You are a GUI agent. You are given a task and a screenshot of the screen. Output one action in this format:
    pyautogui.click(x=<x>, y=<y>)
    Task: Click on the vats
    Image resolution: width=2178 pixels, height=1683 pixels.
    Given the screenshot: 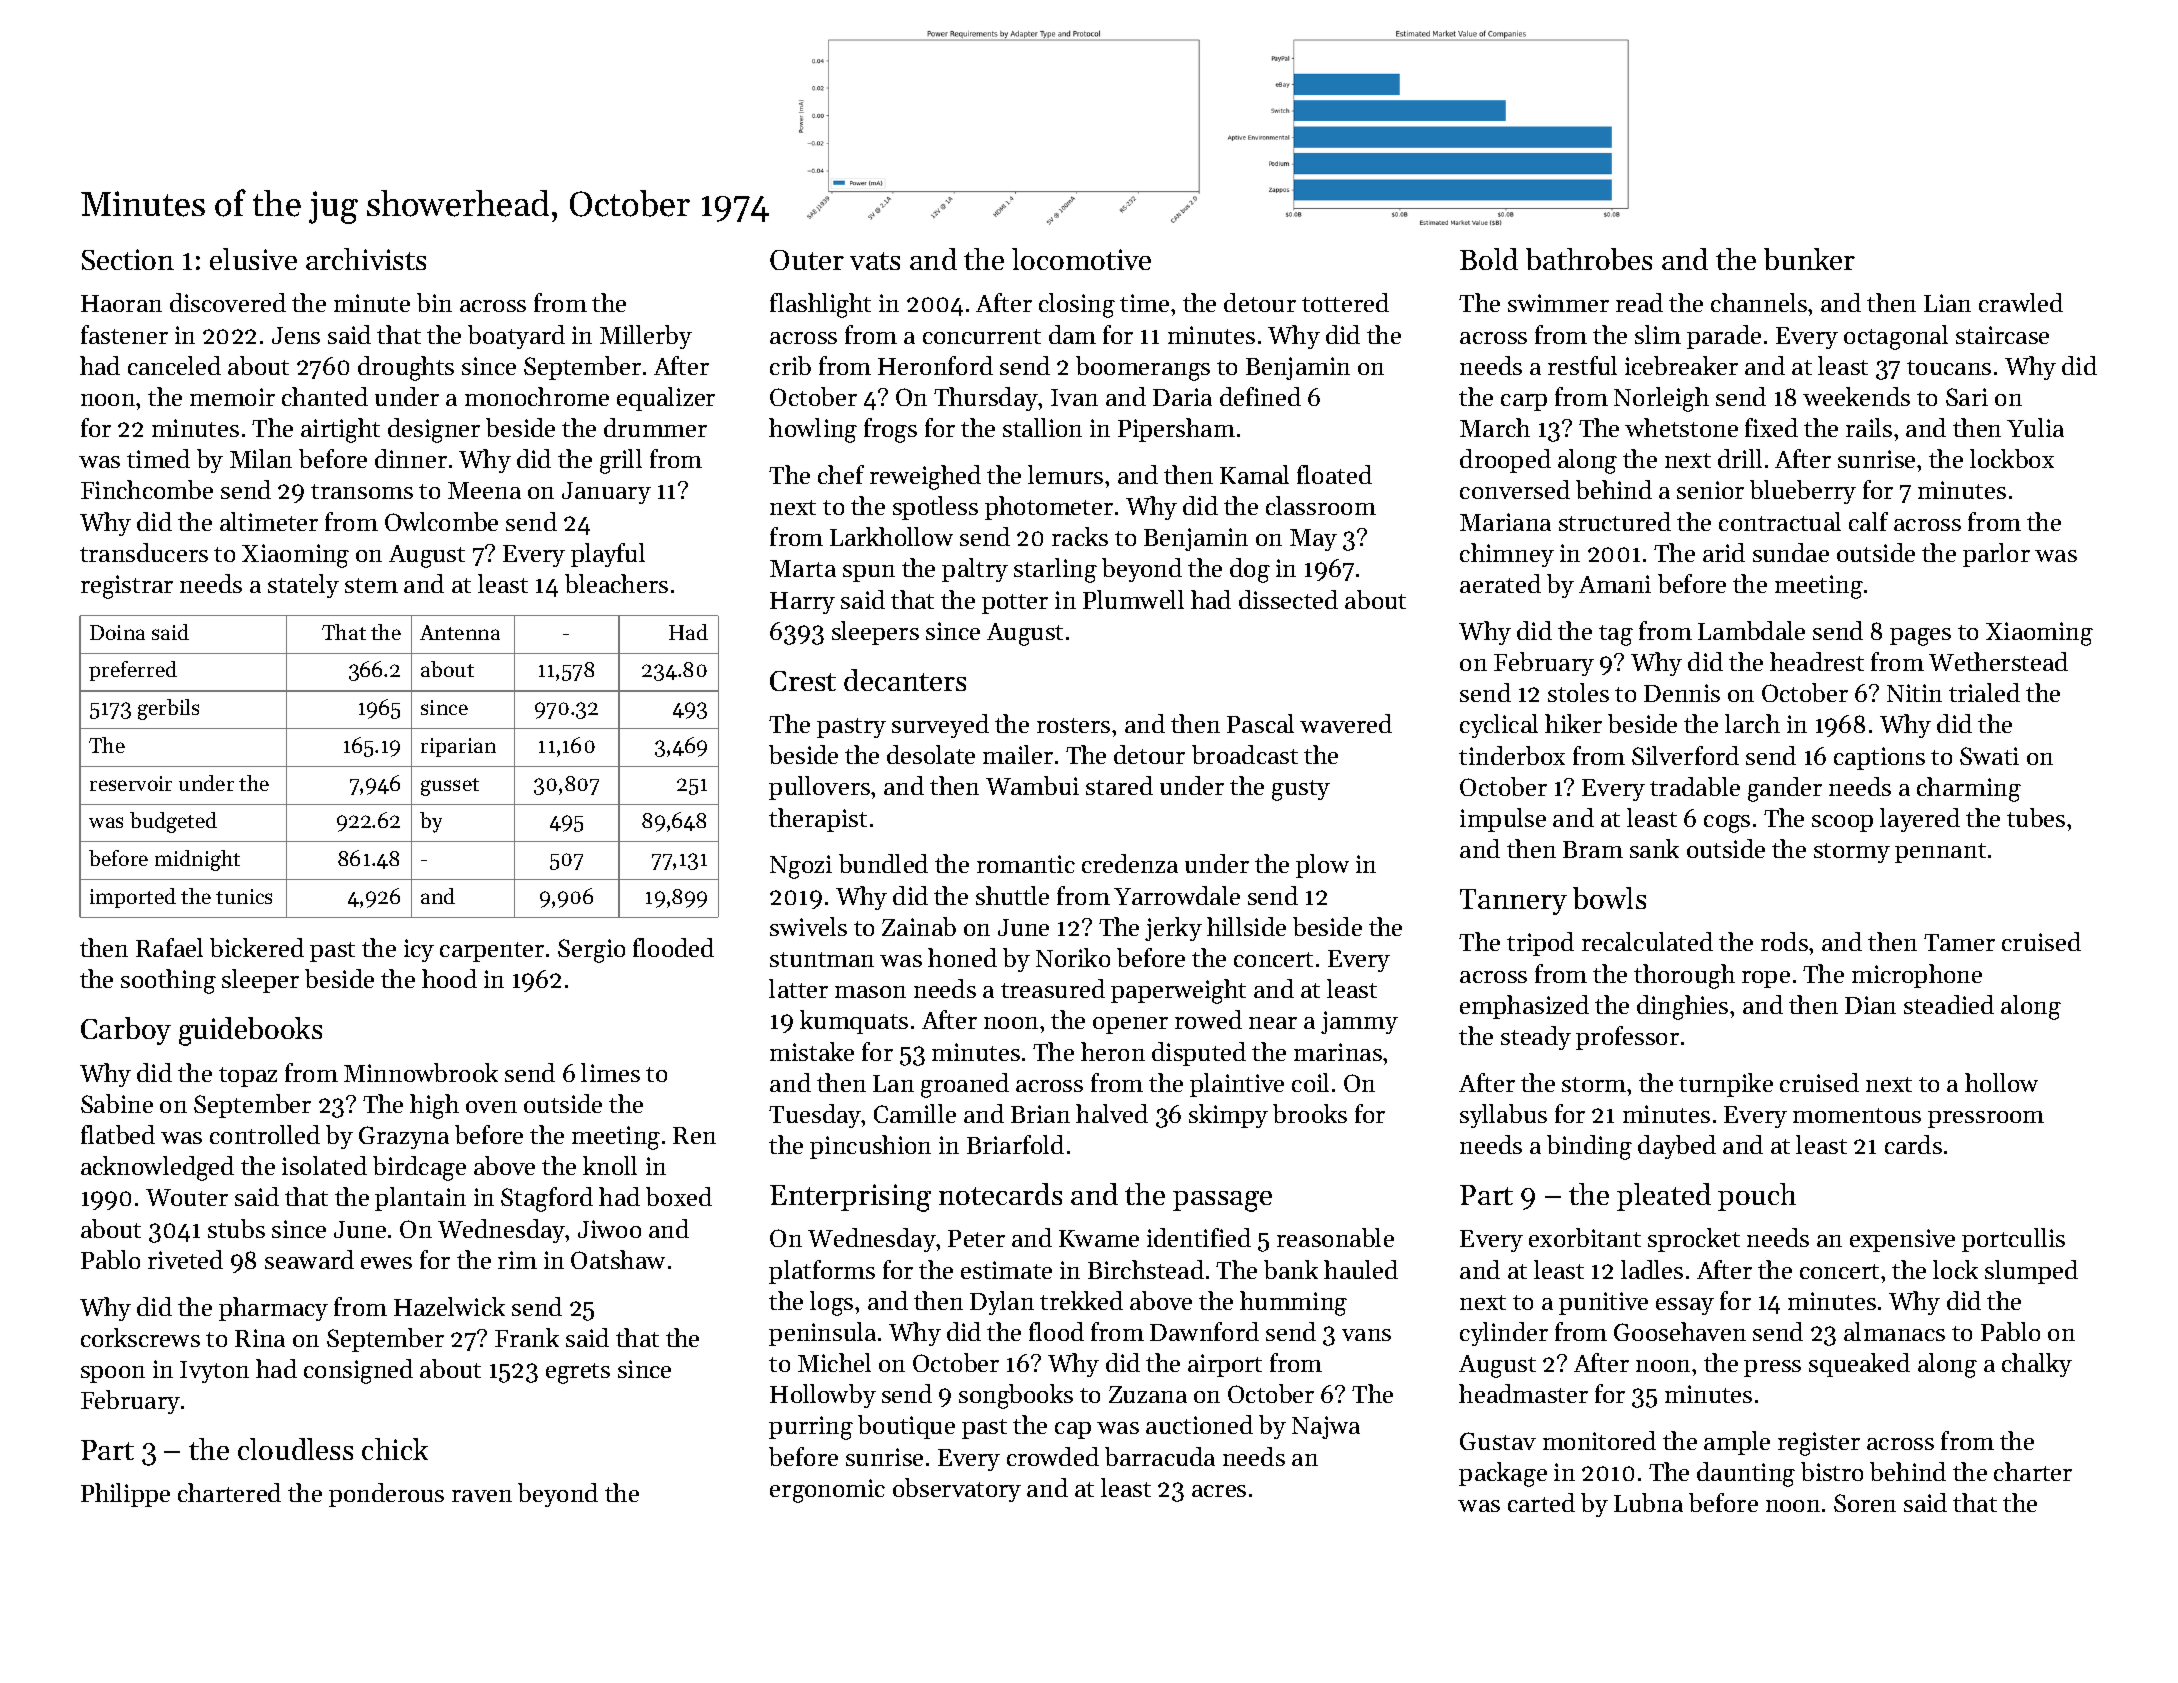 What is the action you would take?
    pyautogui.click(x=875, y=261)
